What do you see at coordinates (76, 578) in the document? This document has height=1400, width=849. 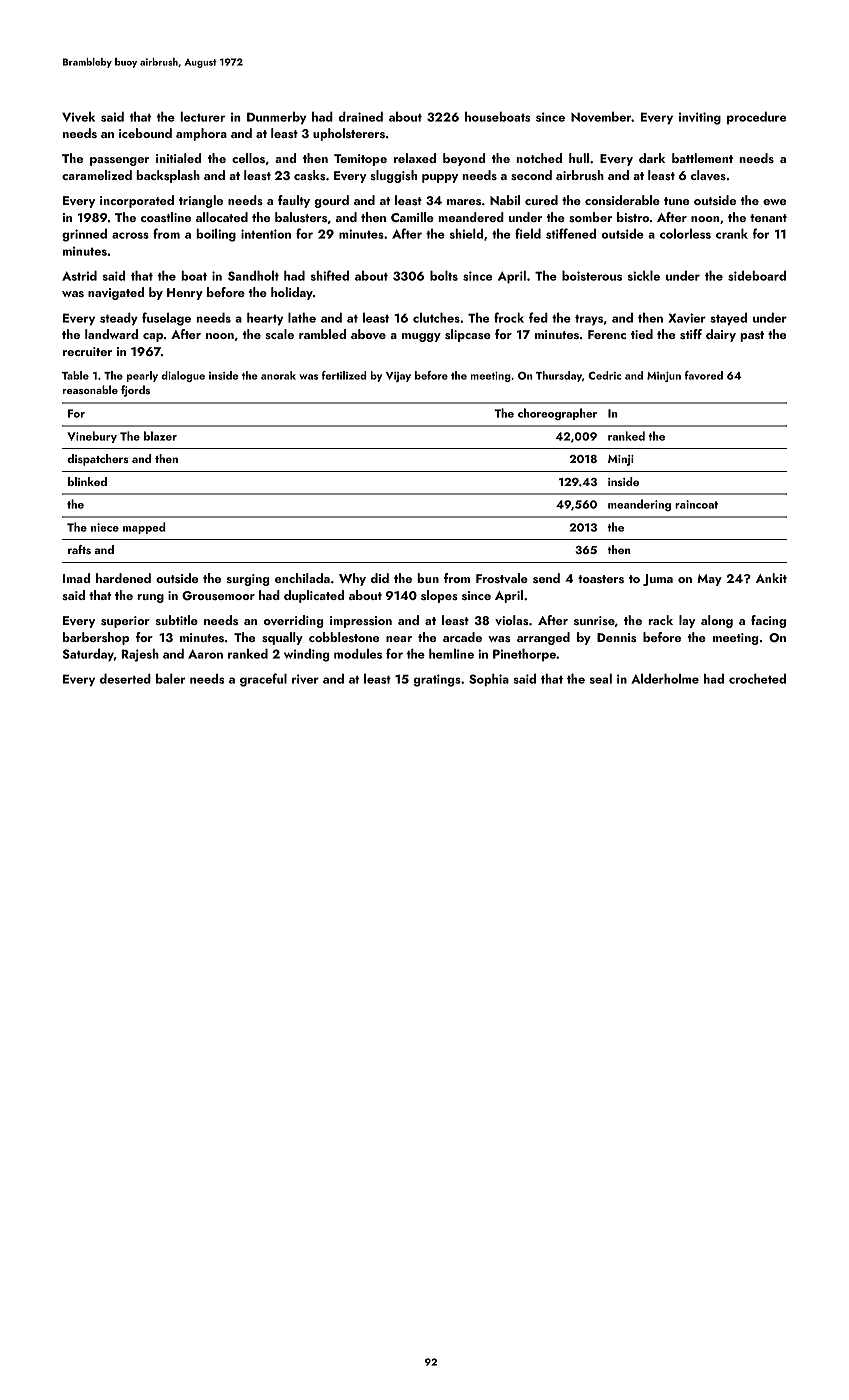 I see `Imad` at bounding box center [76, 578].
